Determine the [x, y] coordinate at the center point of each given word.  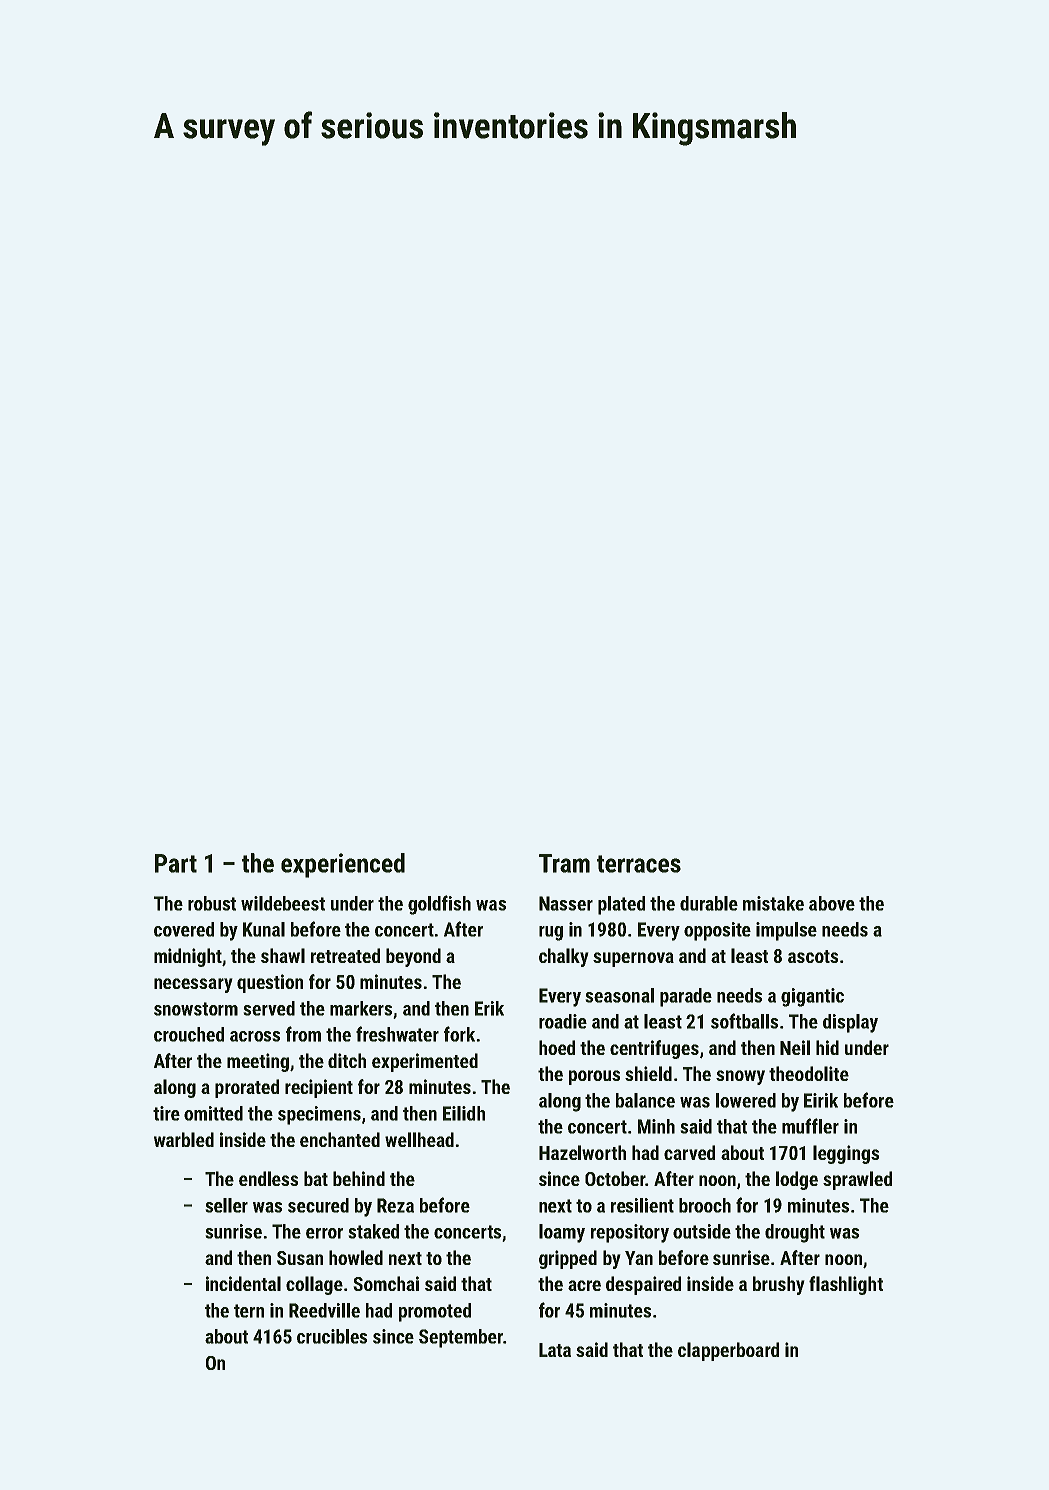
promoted [435, 1312]
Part [176, 863]
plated [621, 905]
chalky [563, 957]
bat [316, 1178]
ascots [813, 956]
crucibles [332, 1336]
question [270, 983]
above [832, 903]
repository [630, 1233]
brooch [705, 1205]
